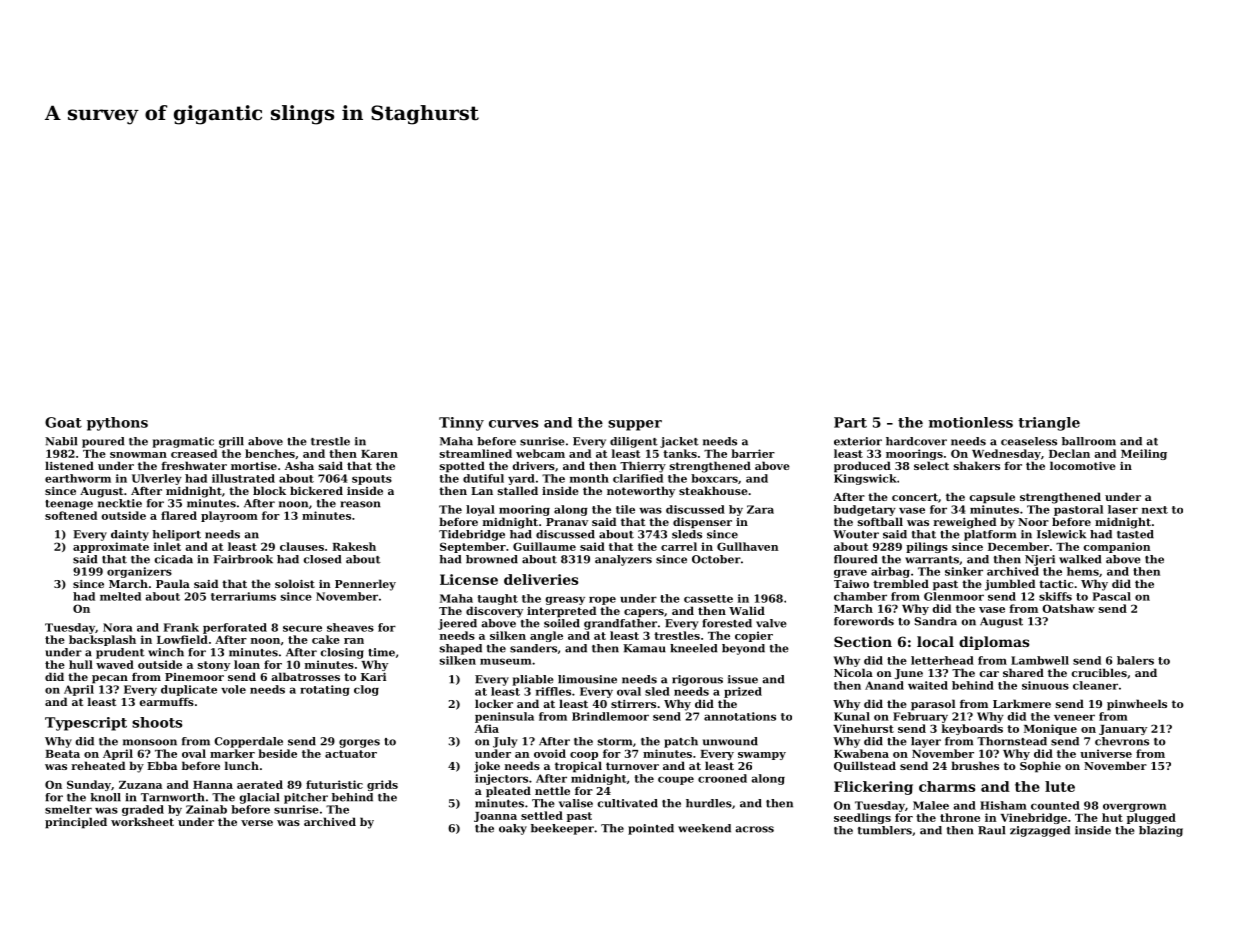  Describe the element at coordinates (182, 639) in the image. I see `Lowfield` at that location.
